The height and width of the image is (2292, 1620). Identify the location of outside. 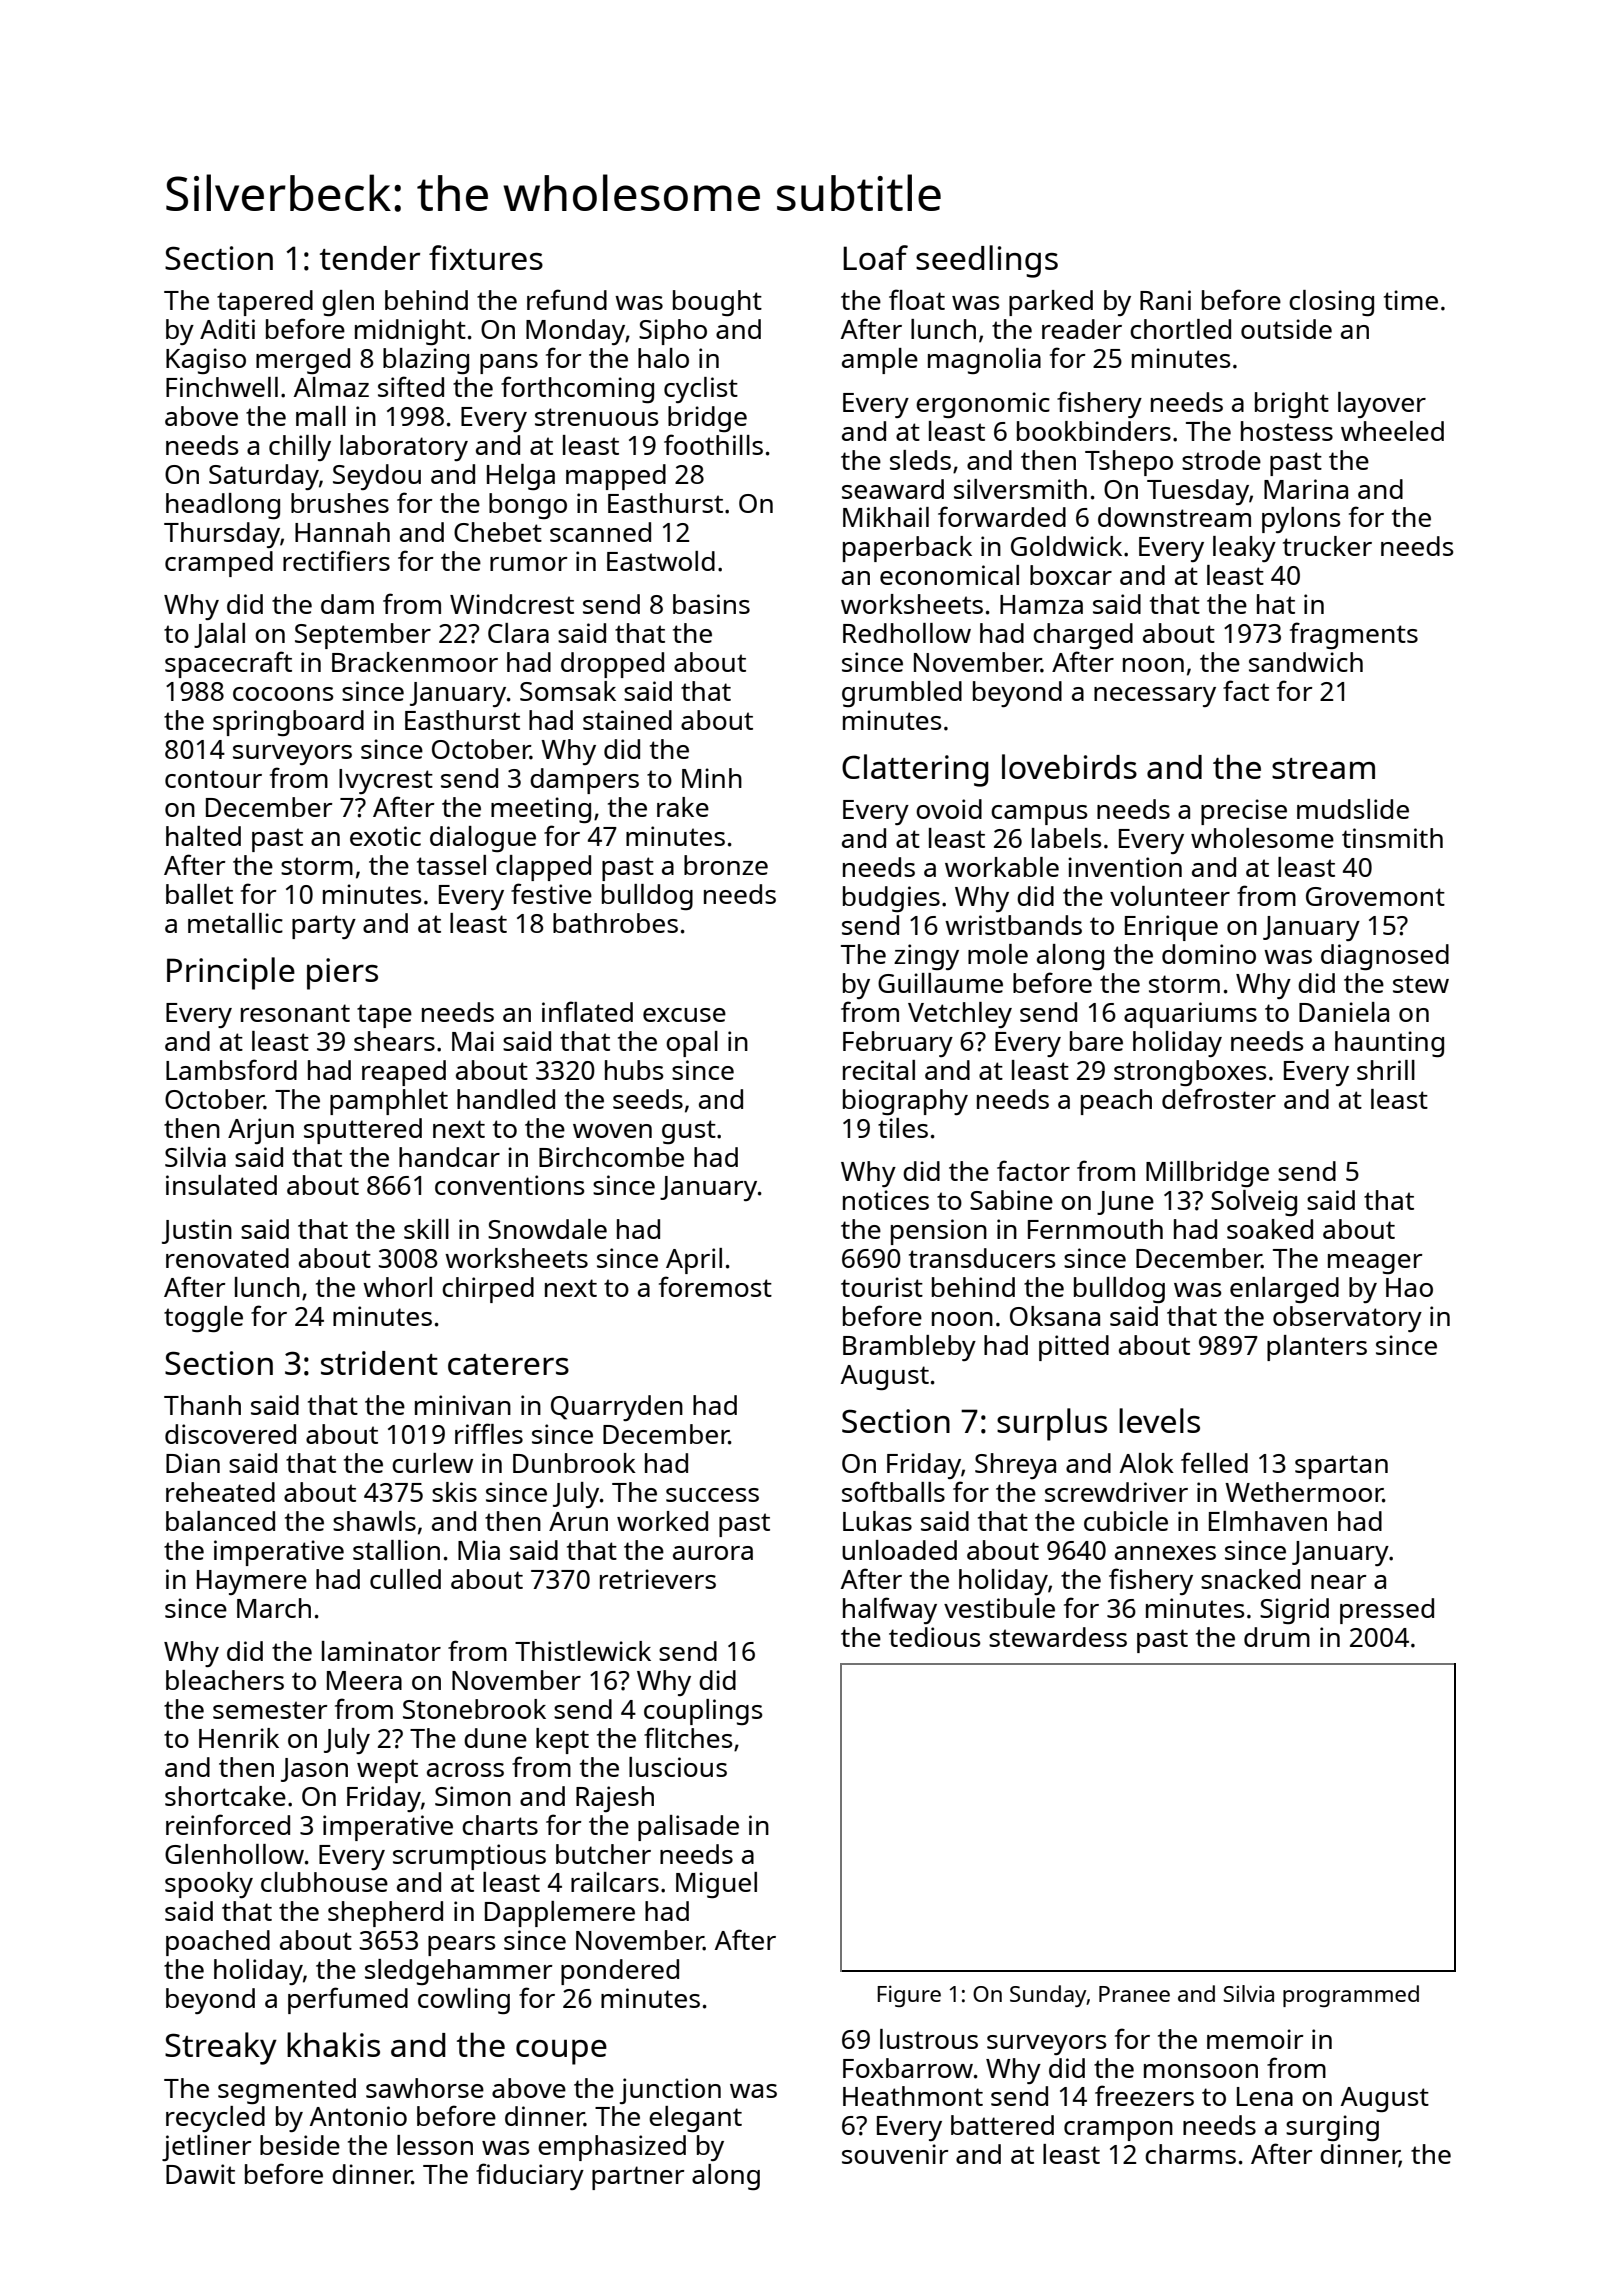
(1286, 329).
